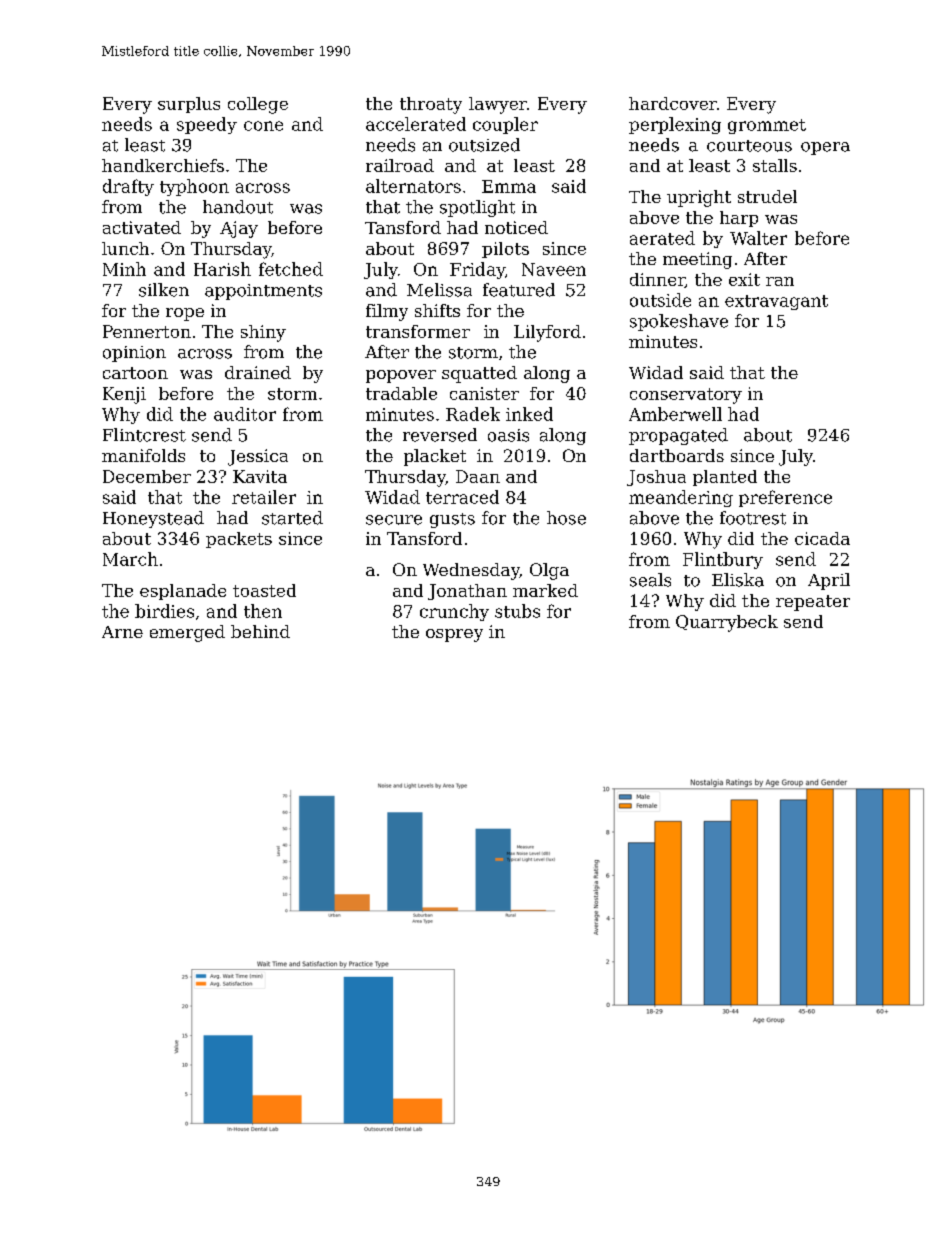 This image has height=1233, width=952. Describe the element at coordinates (758, 238) in the image. I see `Walter` at that location.
